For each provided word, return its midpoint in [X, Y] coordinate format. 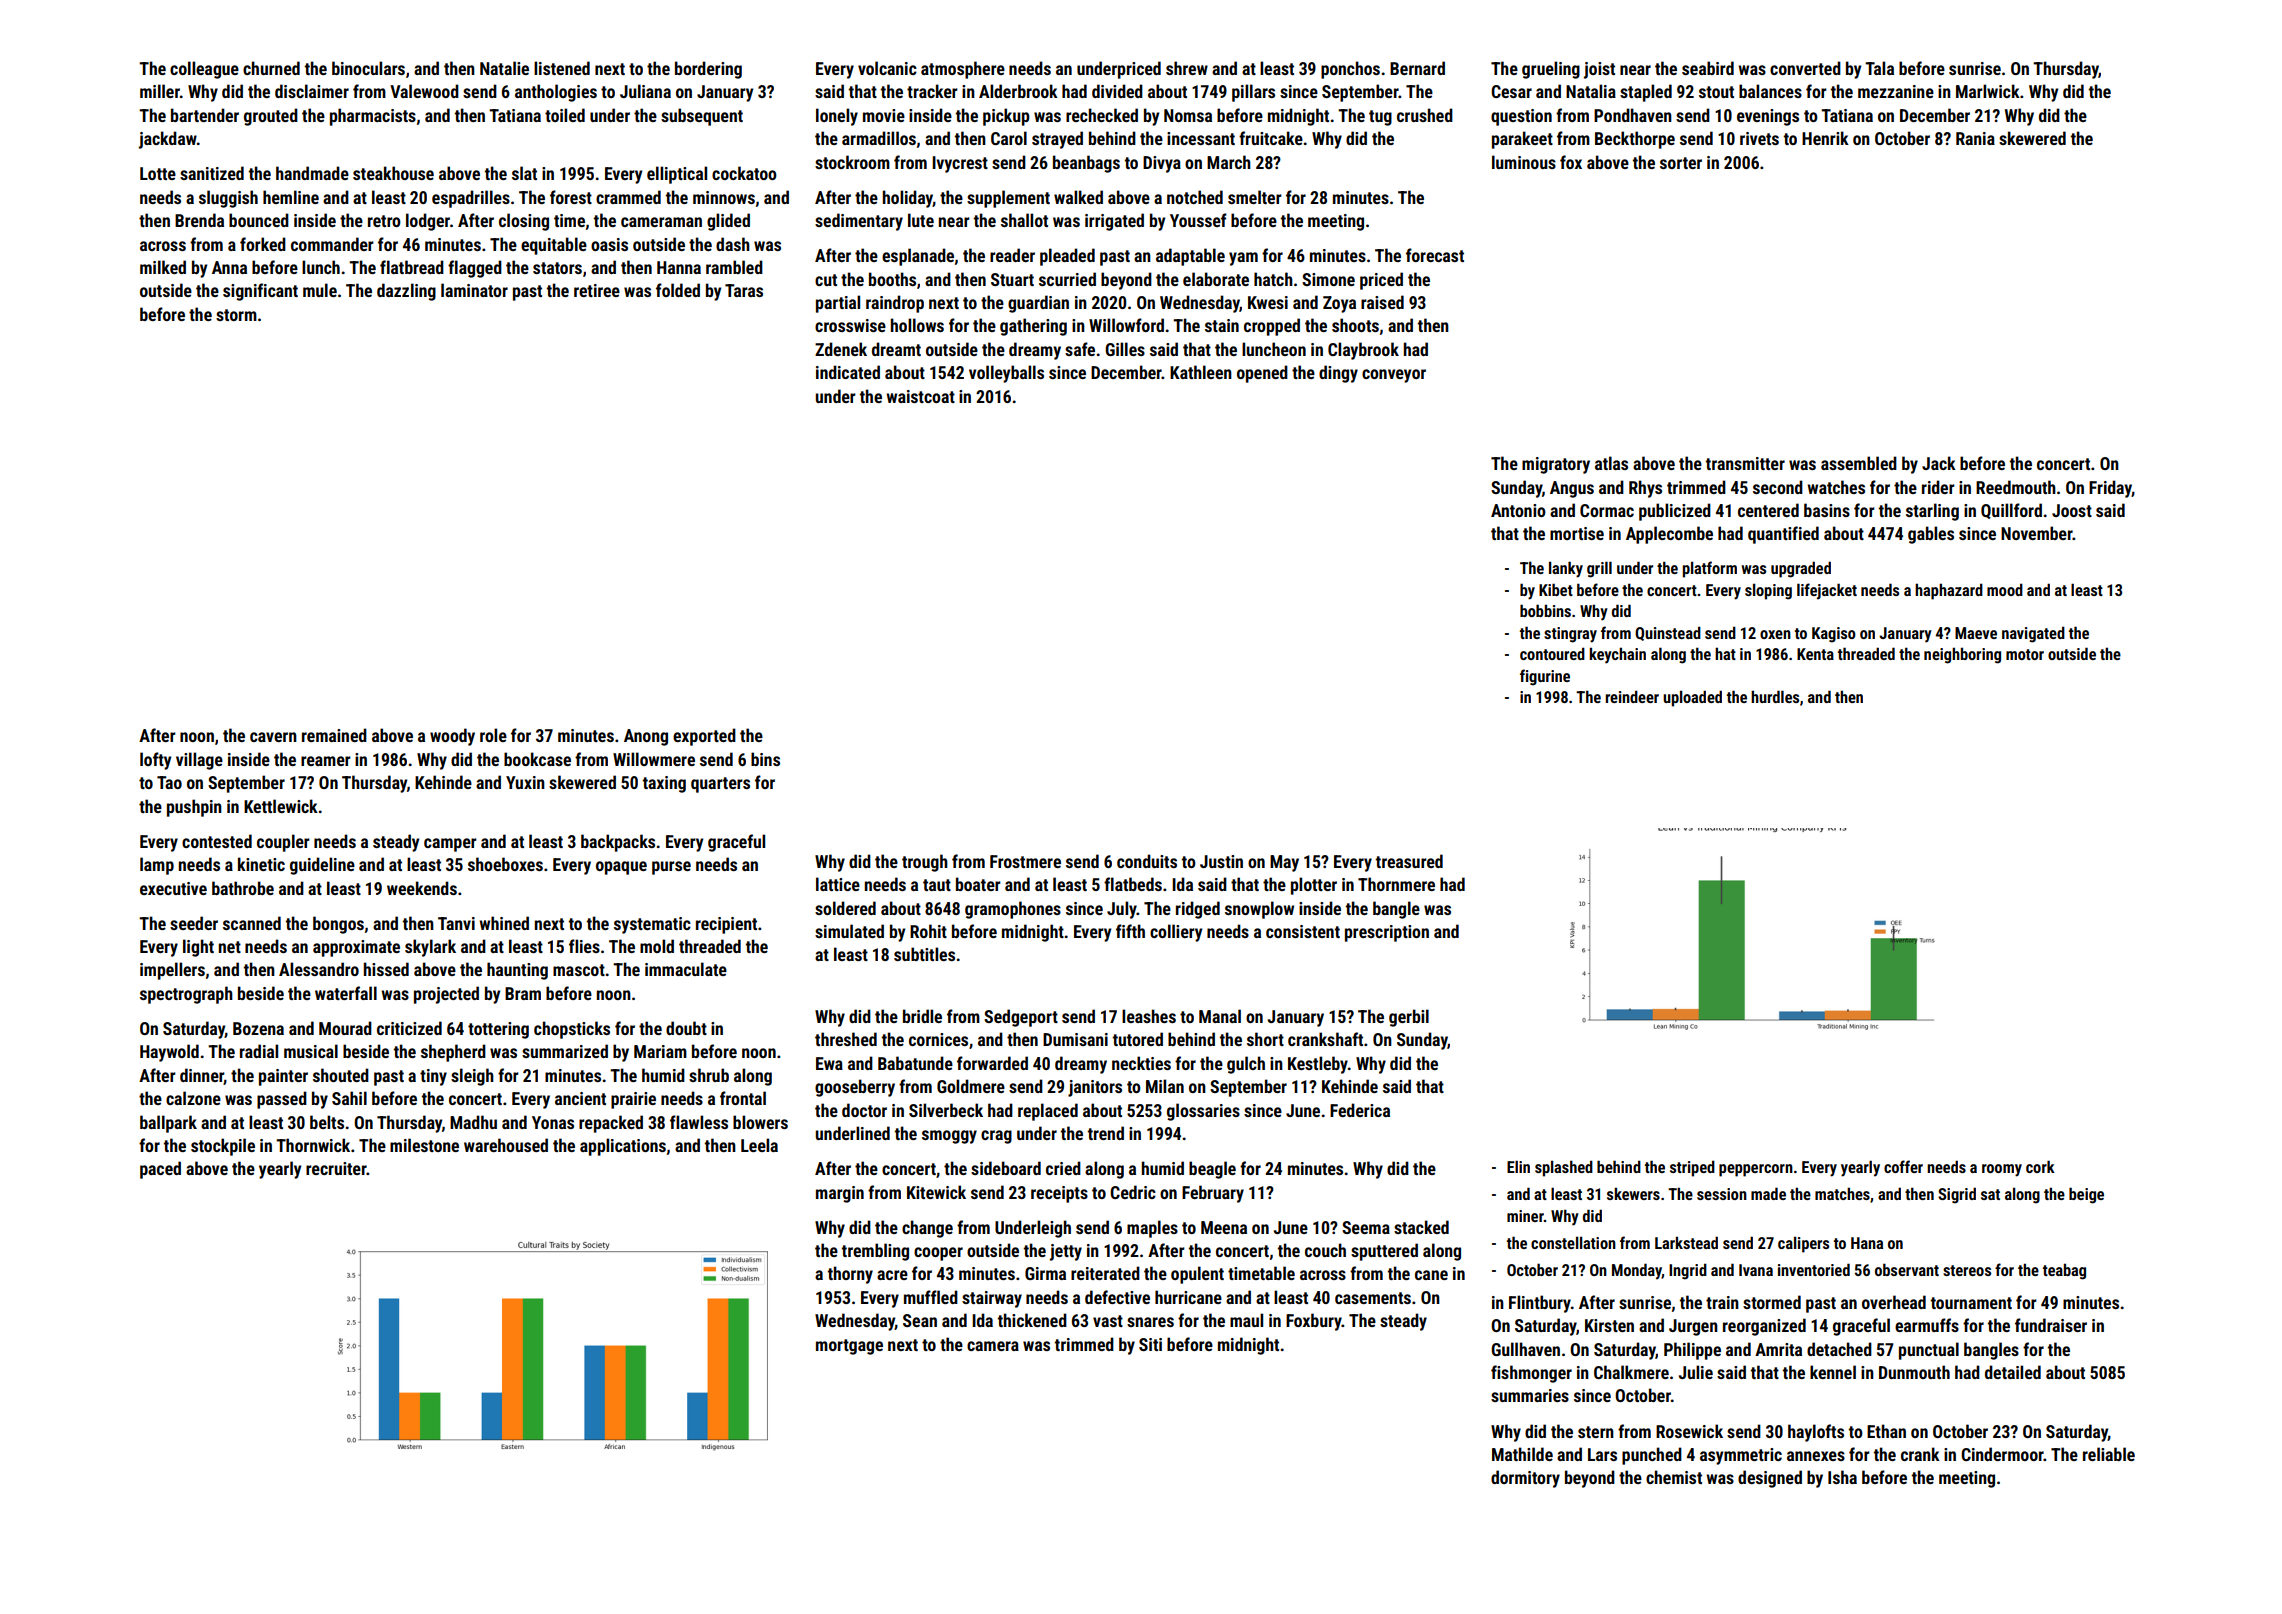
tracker [932, 91]
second [1778, 487]
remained [334, 735]
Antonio [1518, 510]
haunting [517, 971]
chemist [1674, 1477]
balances [1770, 91]
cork [2040, 1166]
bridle [922, 1016]
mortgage [849, 1347]
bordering [708, 70]
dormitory [1525, 1479]
